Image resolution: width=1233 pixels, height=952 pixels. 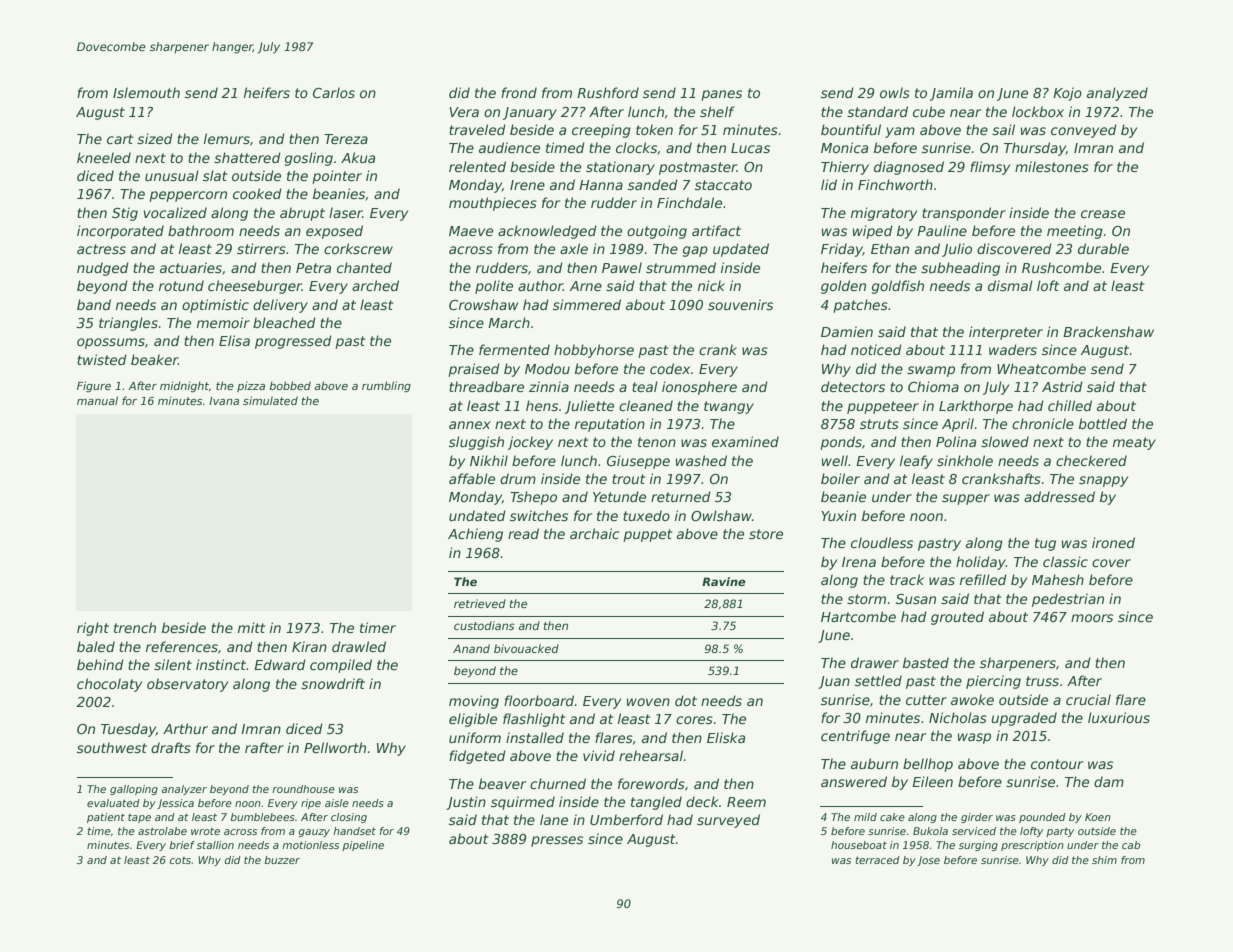 What do you see at coordinates (928, 861) in the page?
I see `Jose` at bounding box center [928, 861].
